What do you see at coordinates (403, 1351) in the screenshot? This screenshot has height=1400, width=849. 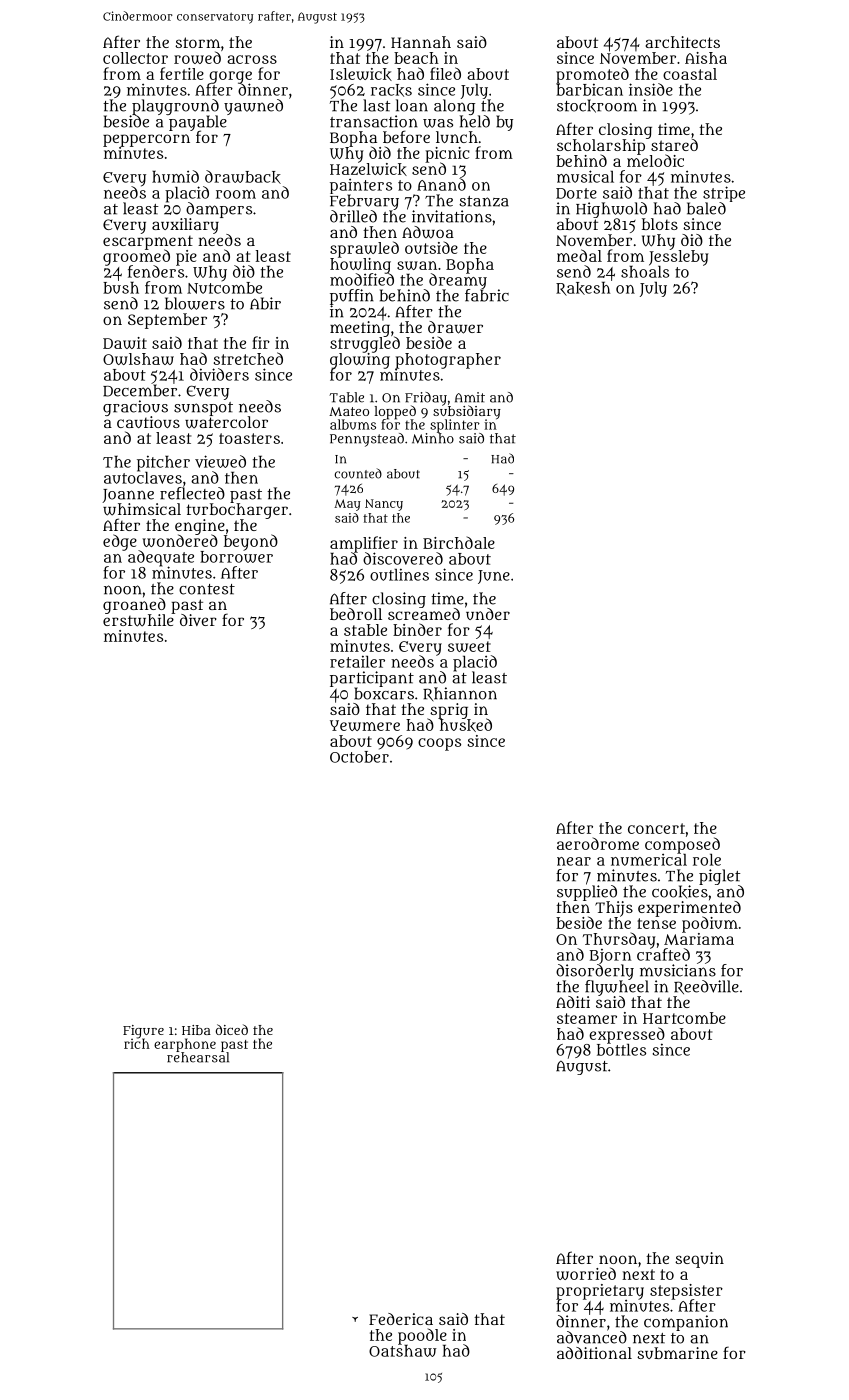 I see `Oatshaw` at bounding box center [403, 1351].
